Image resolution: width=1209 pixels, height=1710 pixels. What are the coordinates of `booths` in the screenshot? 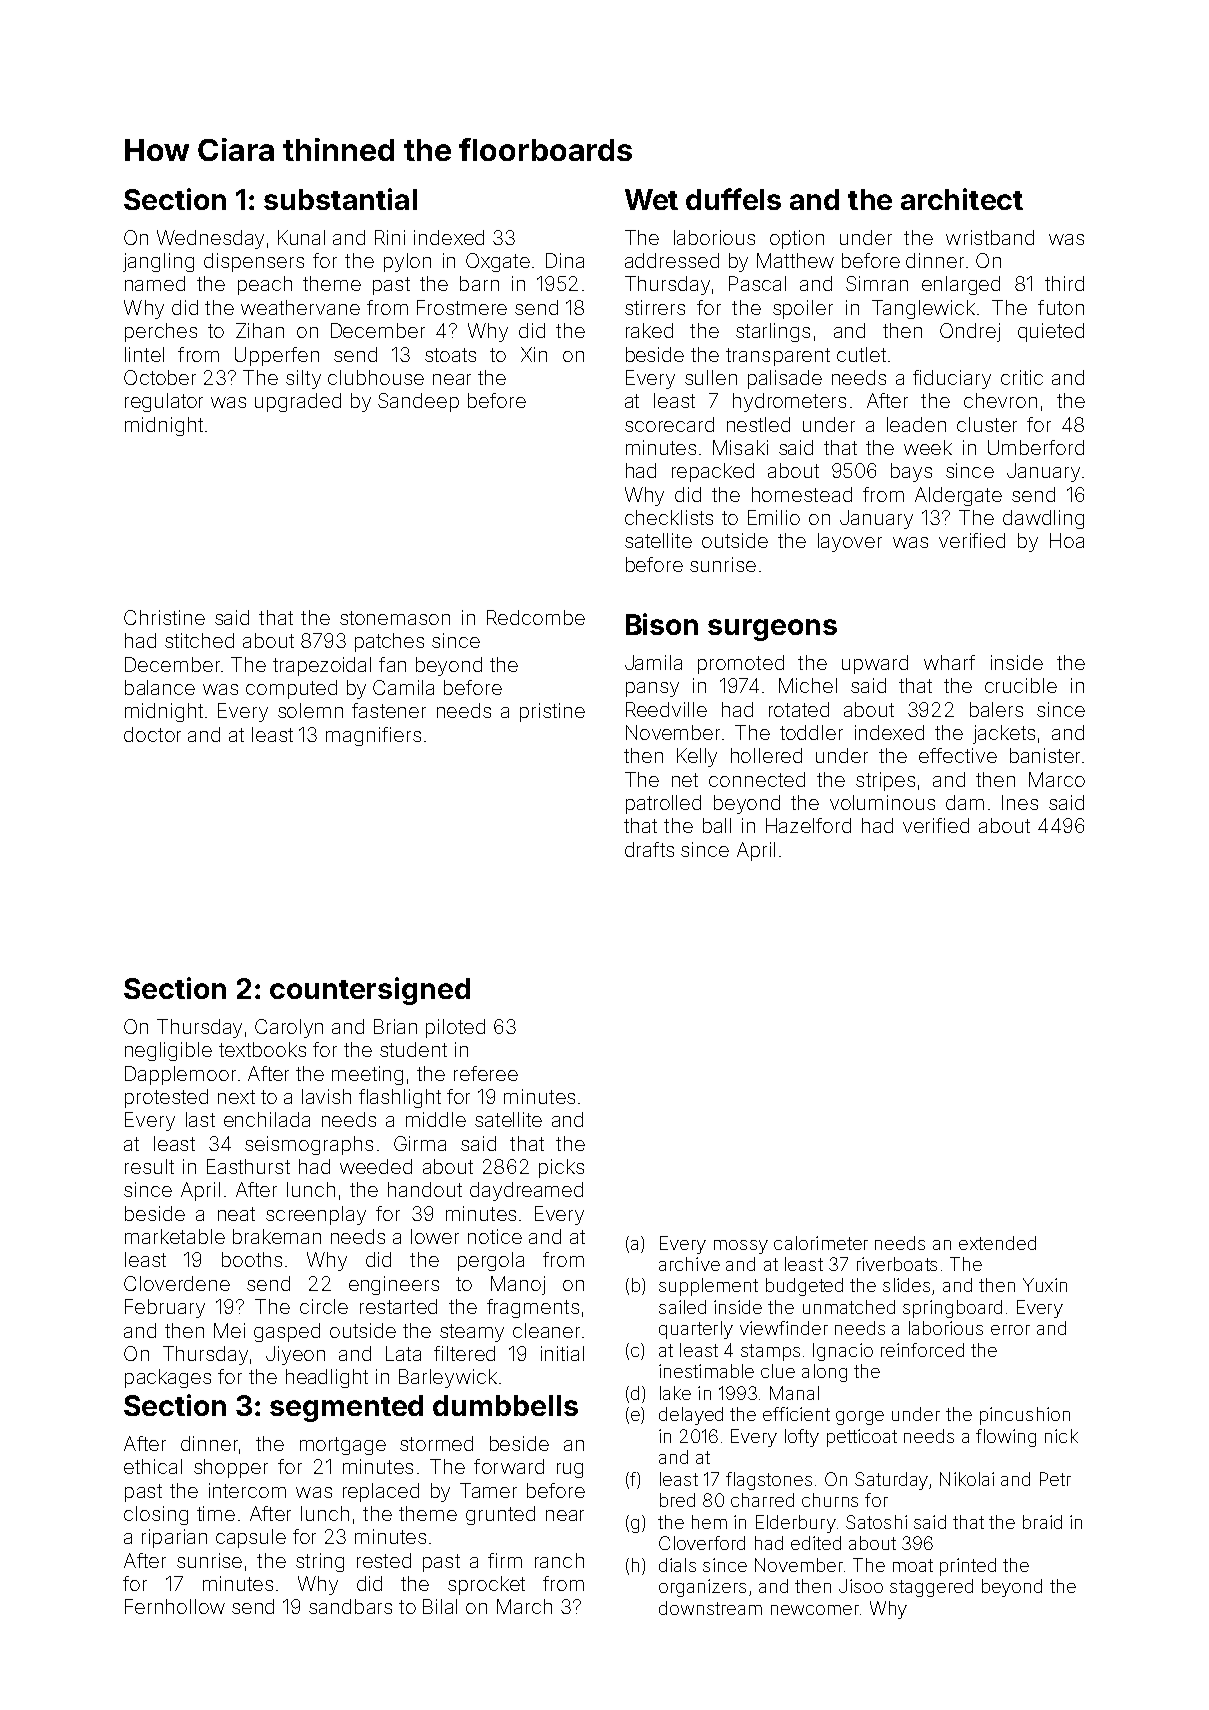 It's located at (252, 1259).
